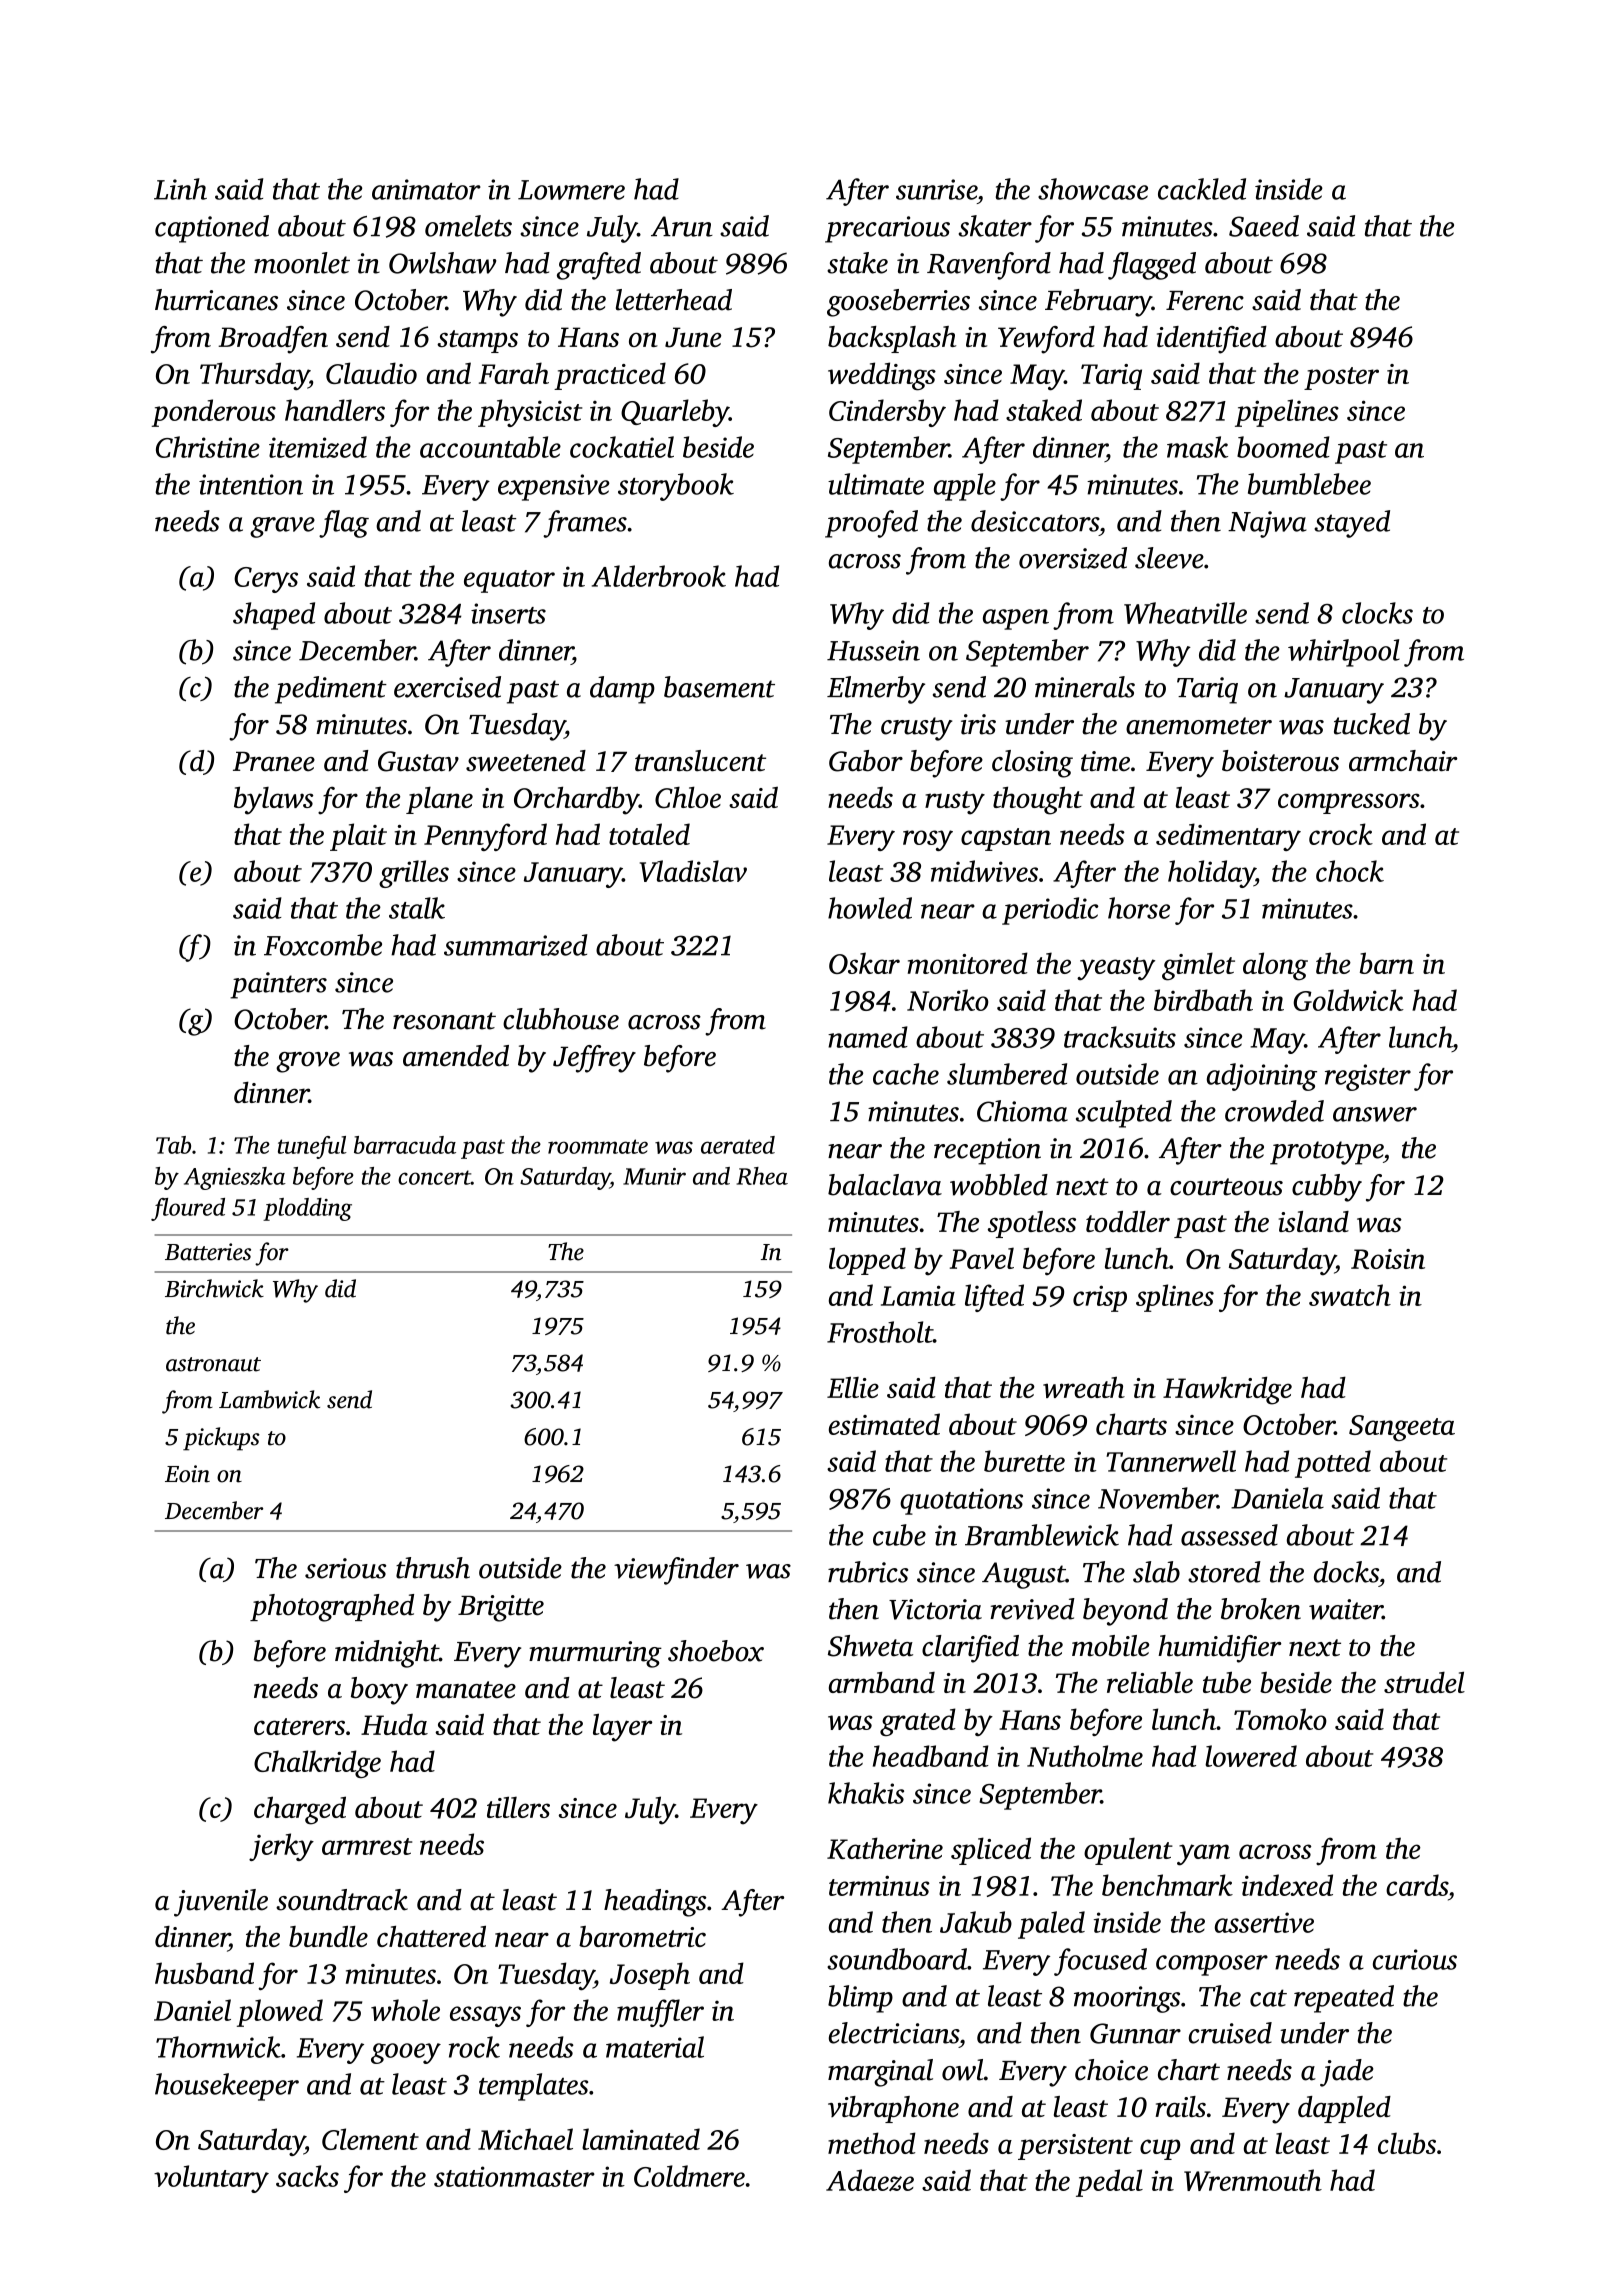  Describe the element at coordinates (1202, 189) in the page. I see `cackled` at that location.
